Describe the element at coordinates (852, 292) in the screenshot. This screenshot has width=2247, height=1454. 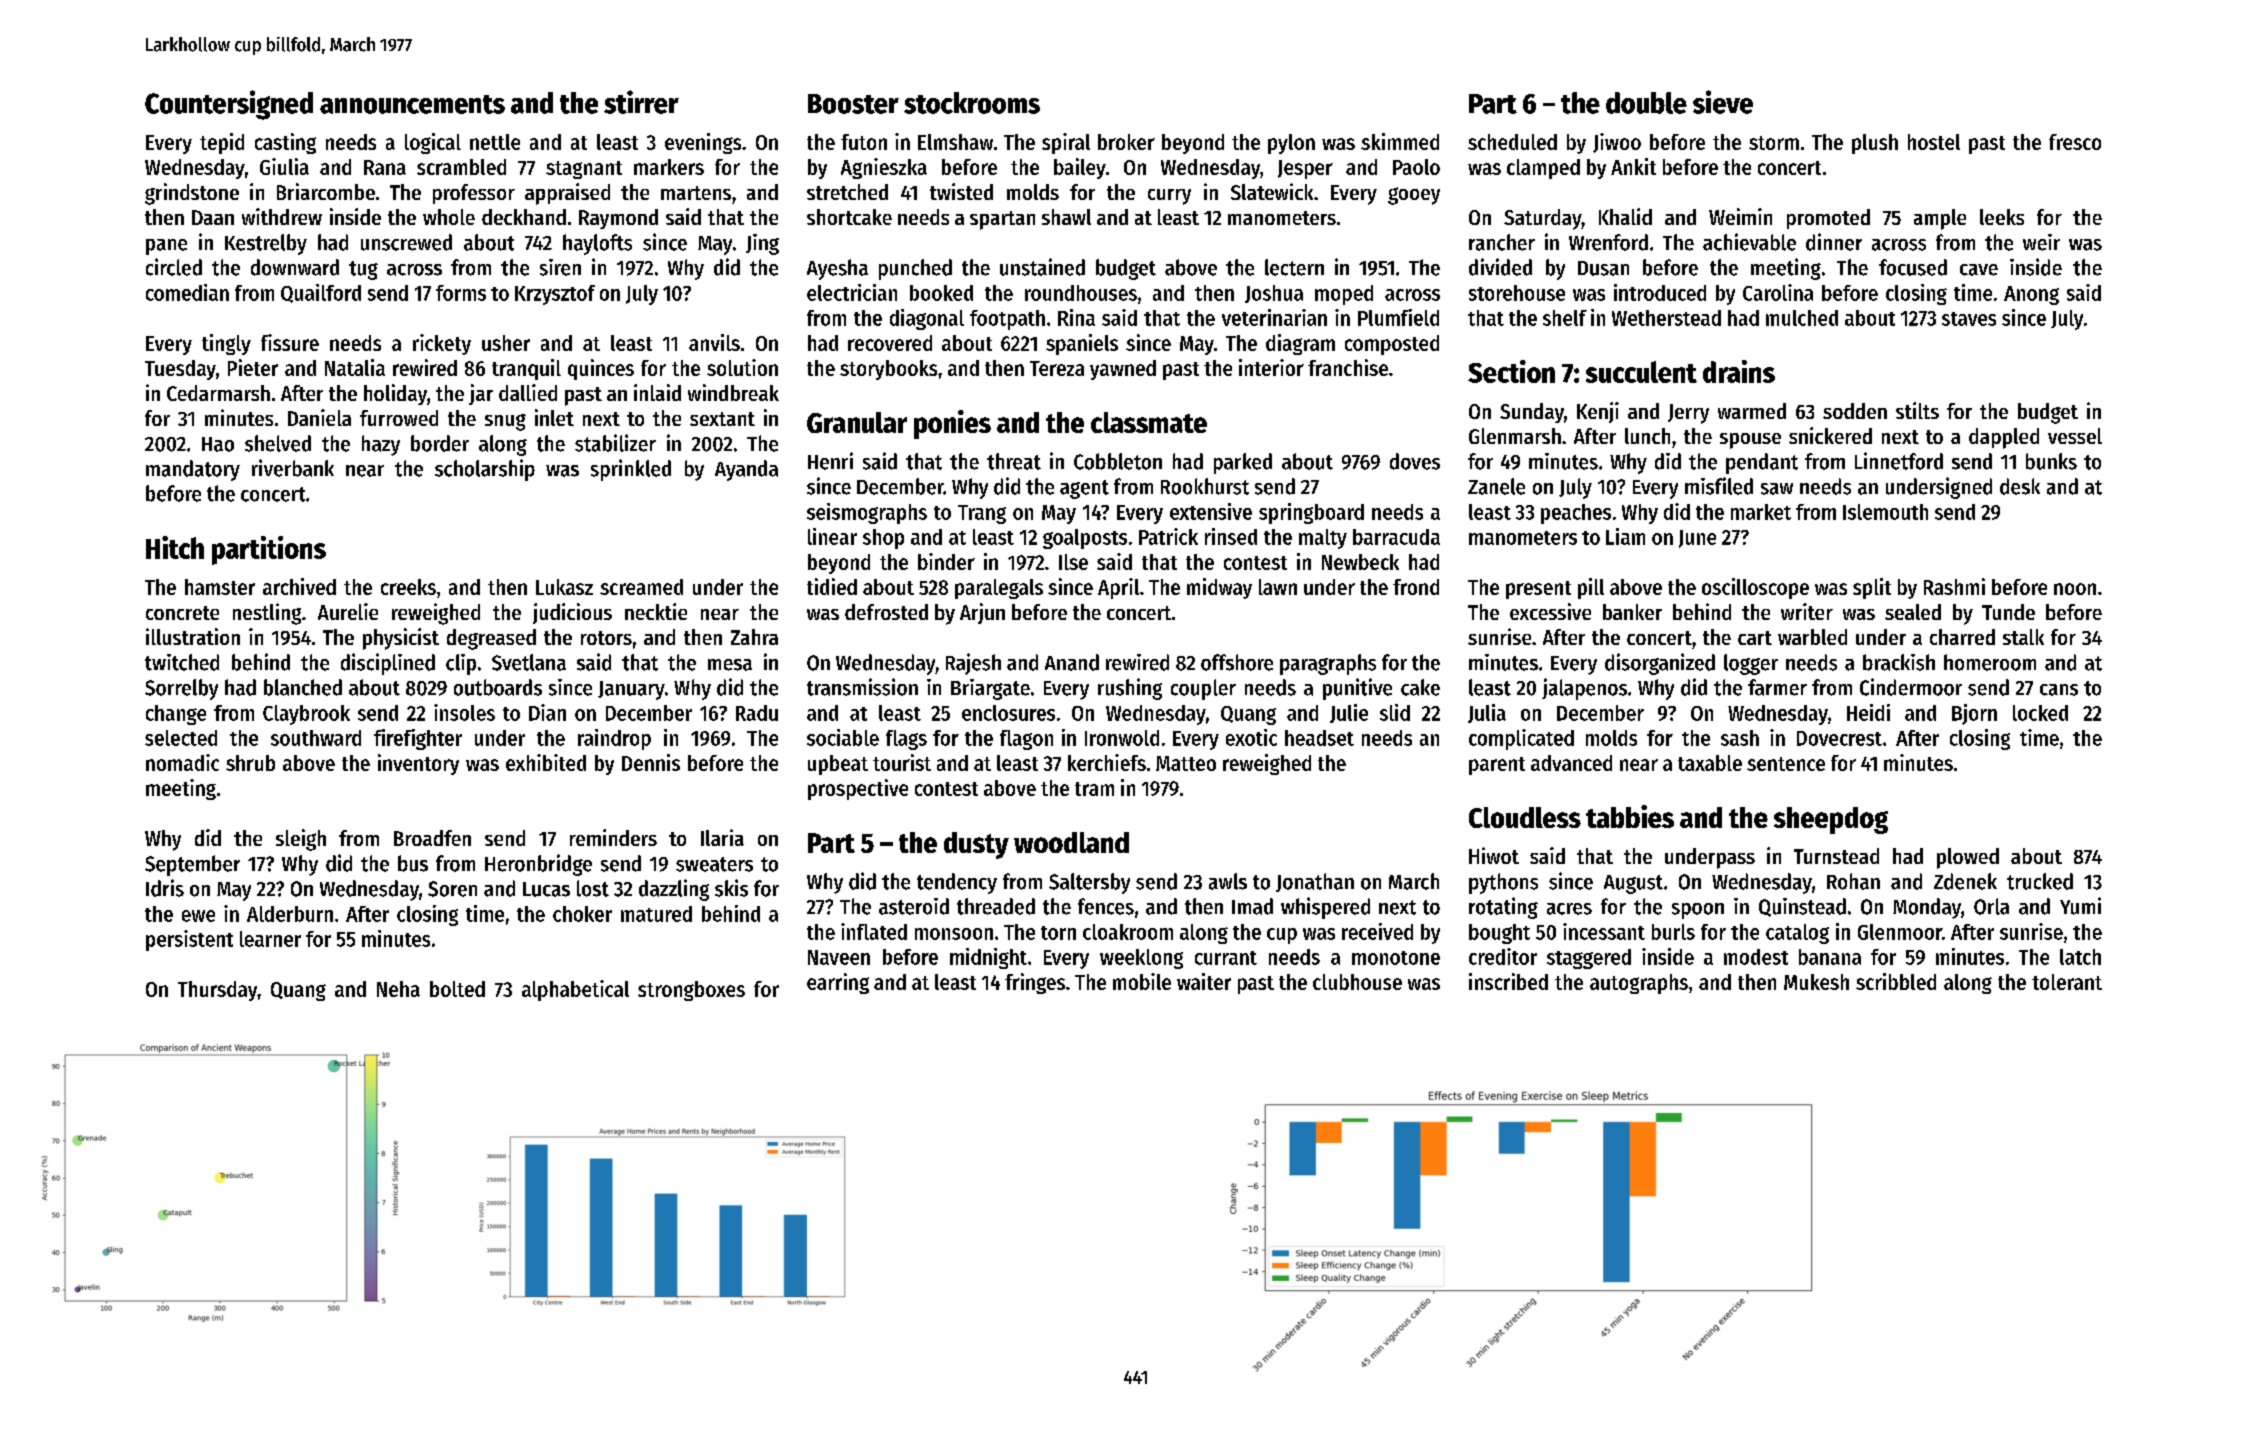
I see `electrician` at that location.
